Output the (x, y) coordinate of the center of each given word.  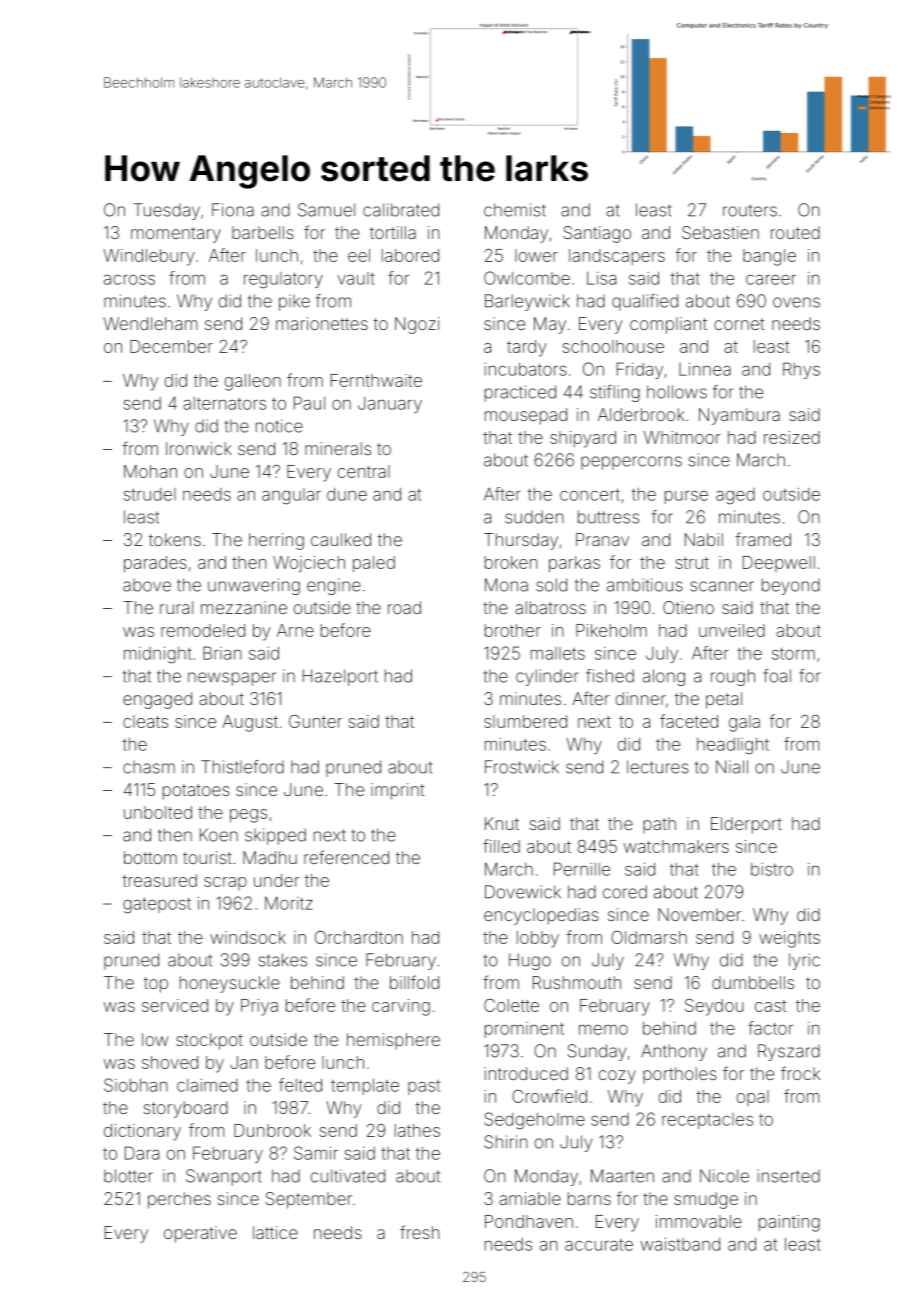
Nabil (704, 539)
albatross (550, 607)
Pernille (582, 869)
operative (200, 1234)
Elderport (746, 825)
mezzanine (244, 607)
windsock (248, 937)
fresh (420, 1232)
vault (356, 278)
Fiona (233, 210)
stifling (615, 393)
